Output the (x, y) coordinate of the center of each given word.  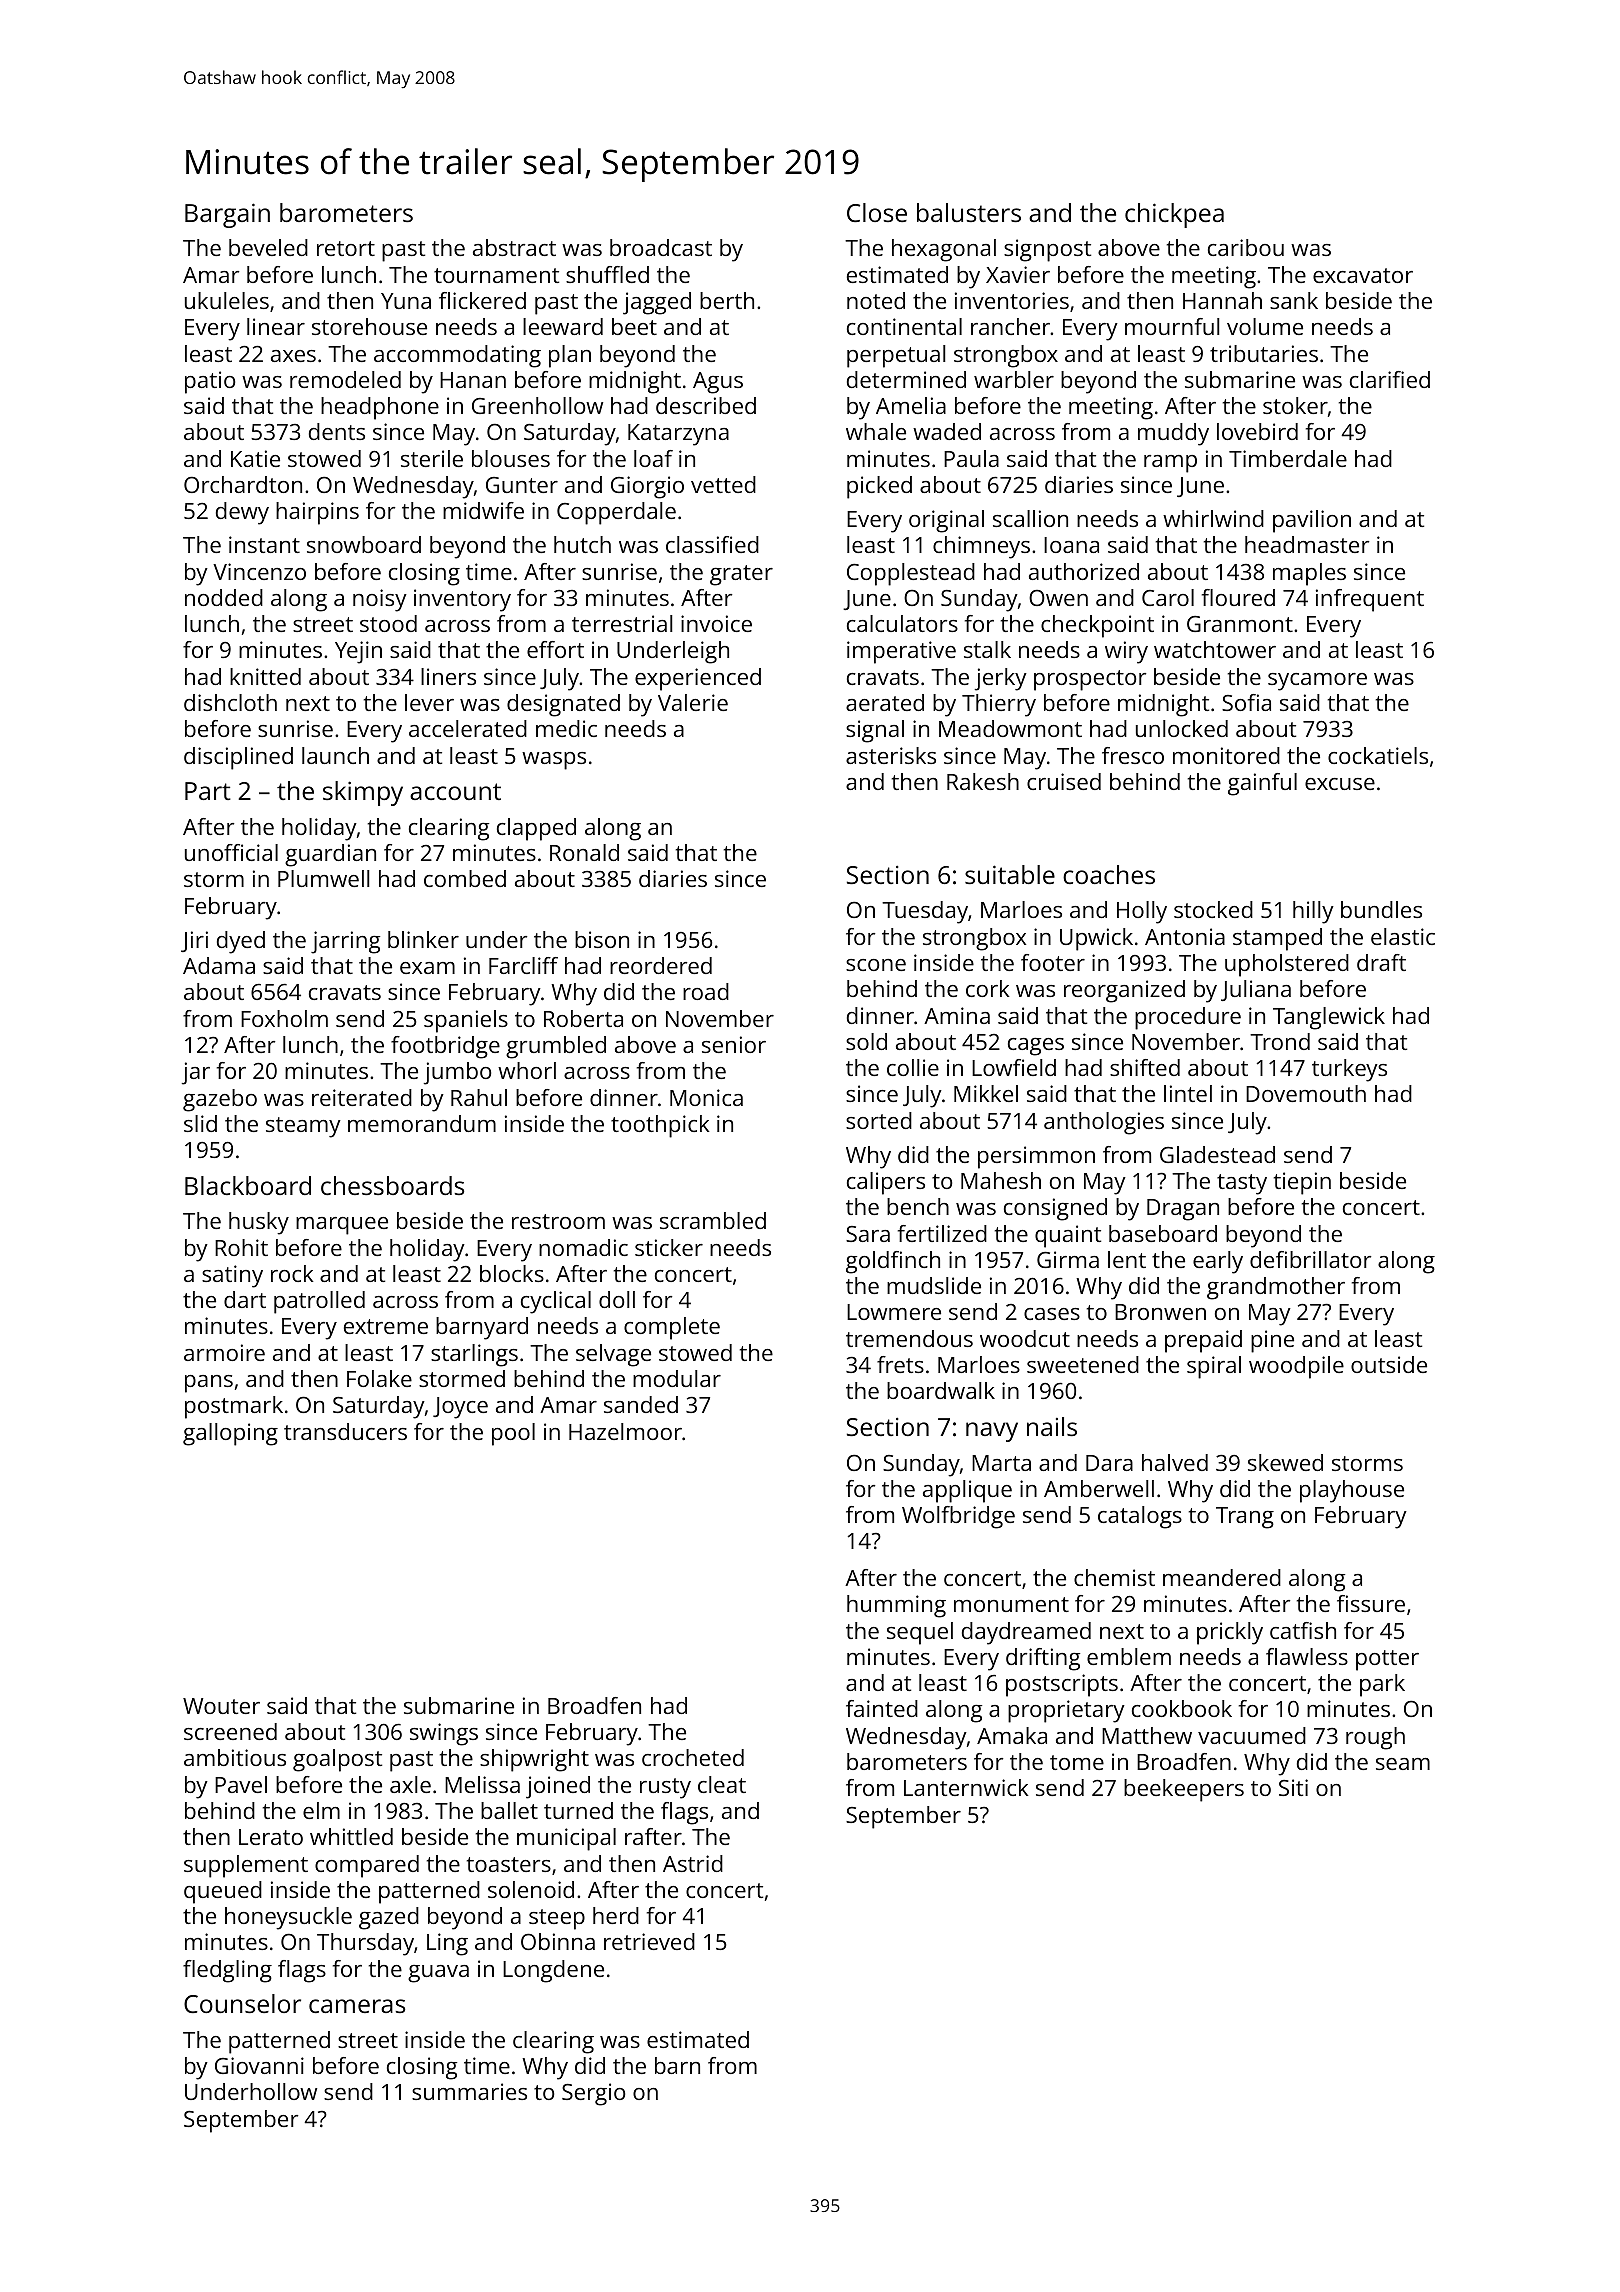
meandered (1222, 1577)
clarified (1390, 379)
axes (293, 356)
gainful (1262, 784)
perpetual (896, 356)
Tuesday (925, 912)
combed (465, 878)
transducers (345, 1431)
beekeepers (1184, 1790)
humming (896, 1606)
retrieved (649, 1941)
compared (367, 1866)
